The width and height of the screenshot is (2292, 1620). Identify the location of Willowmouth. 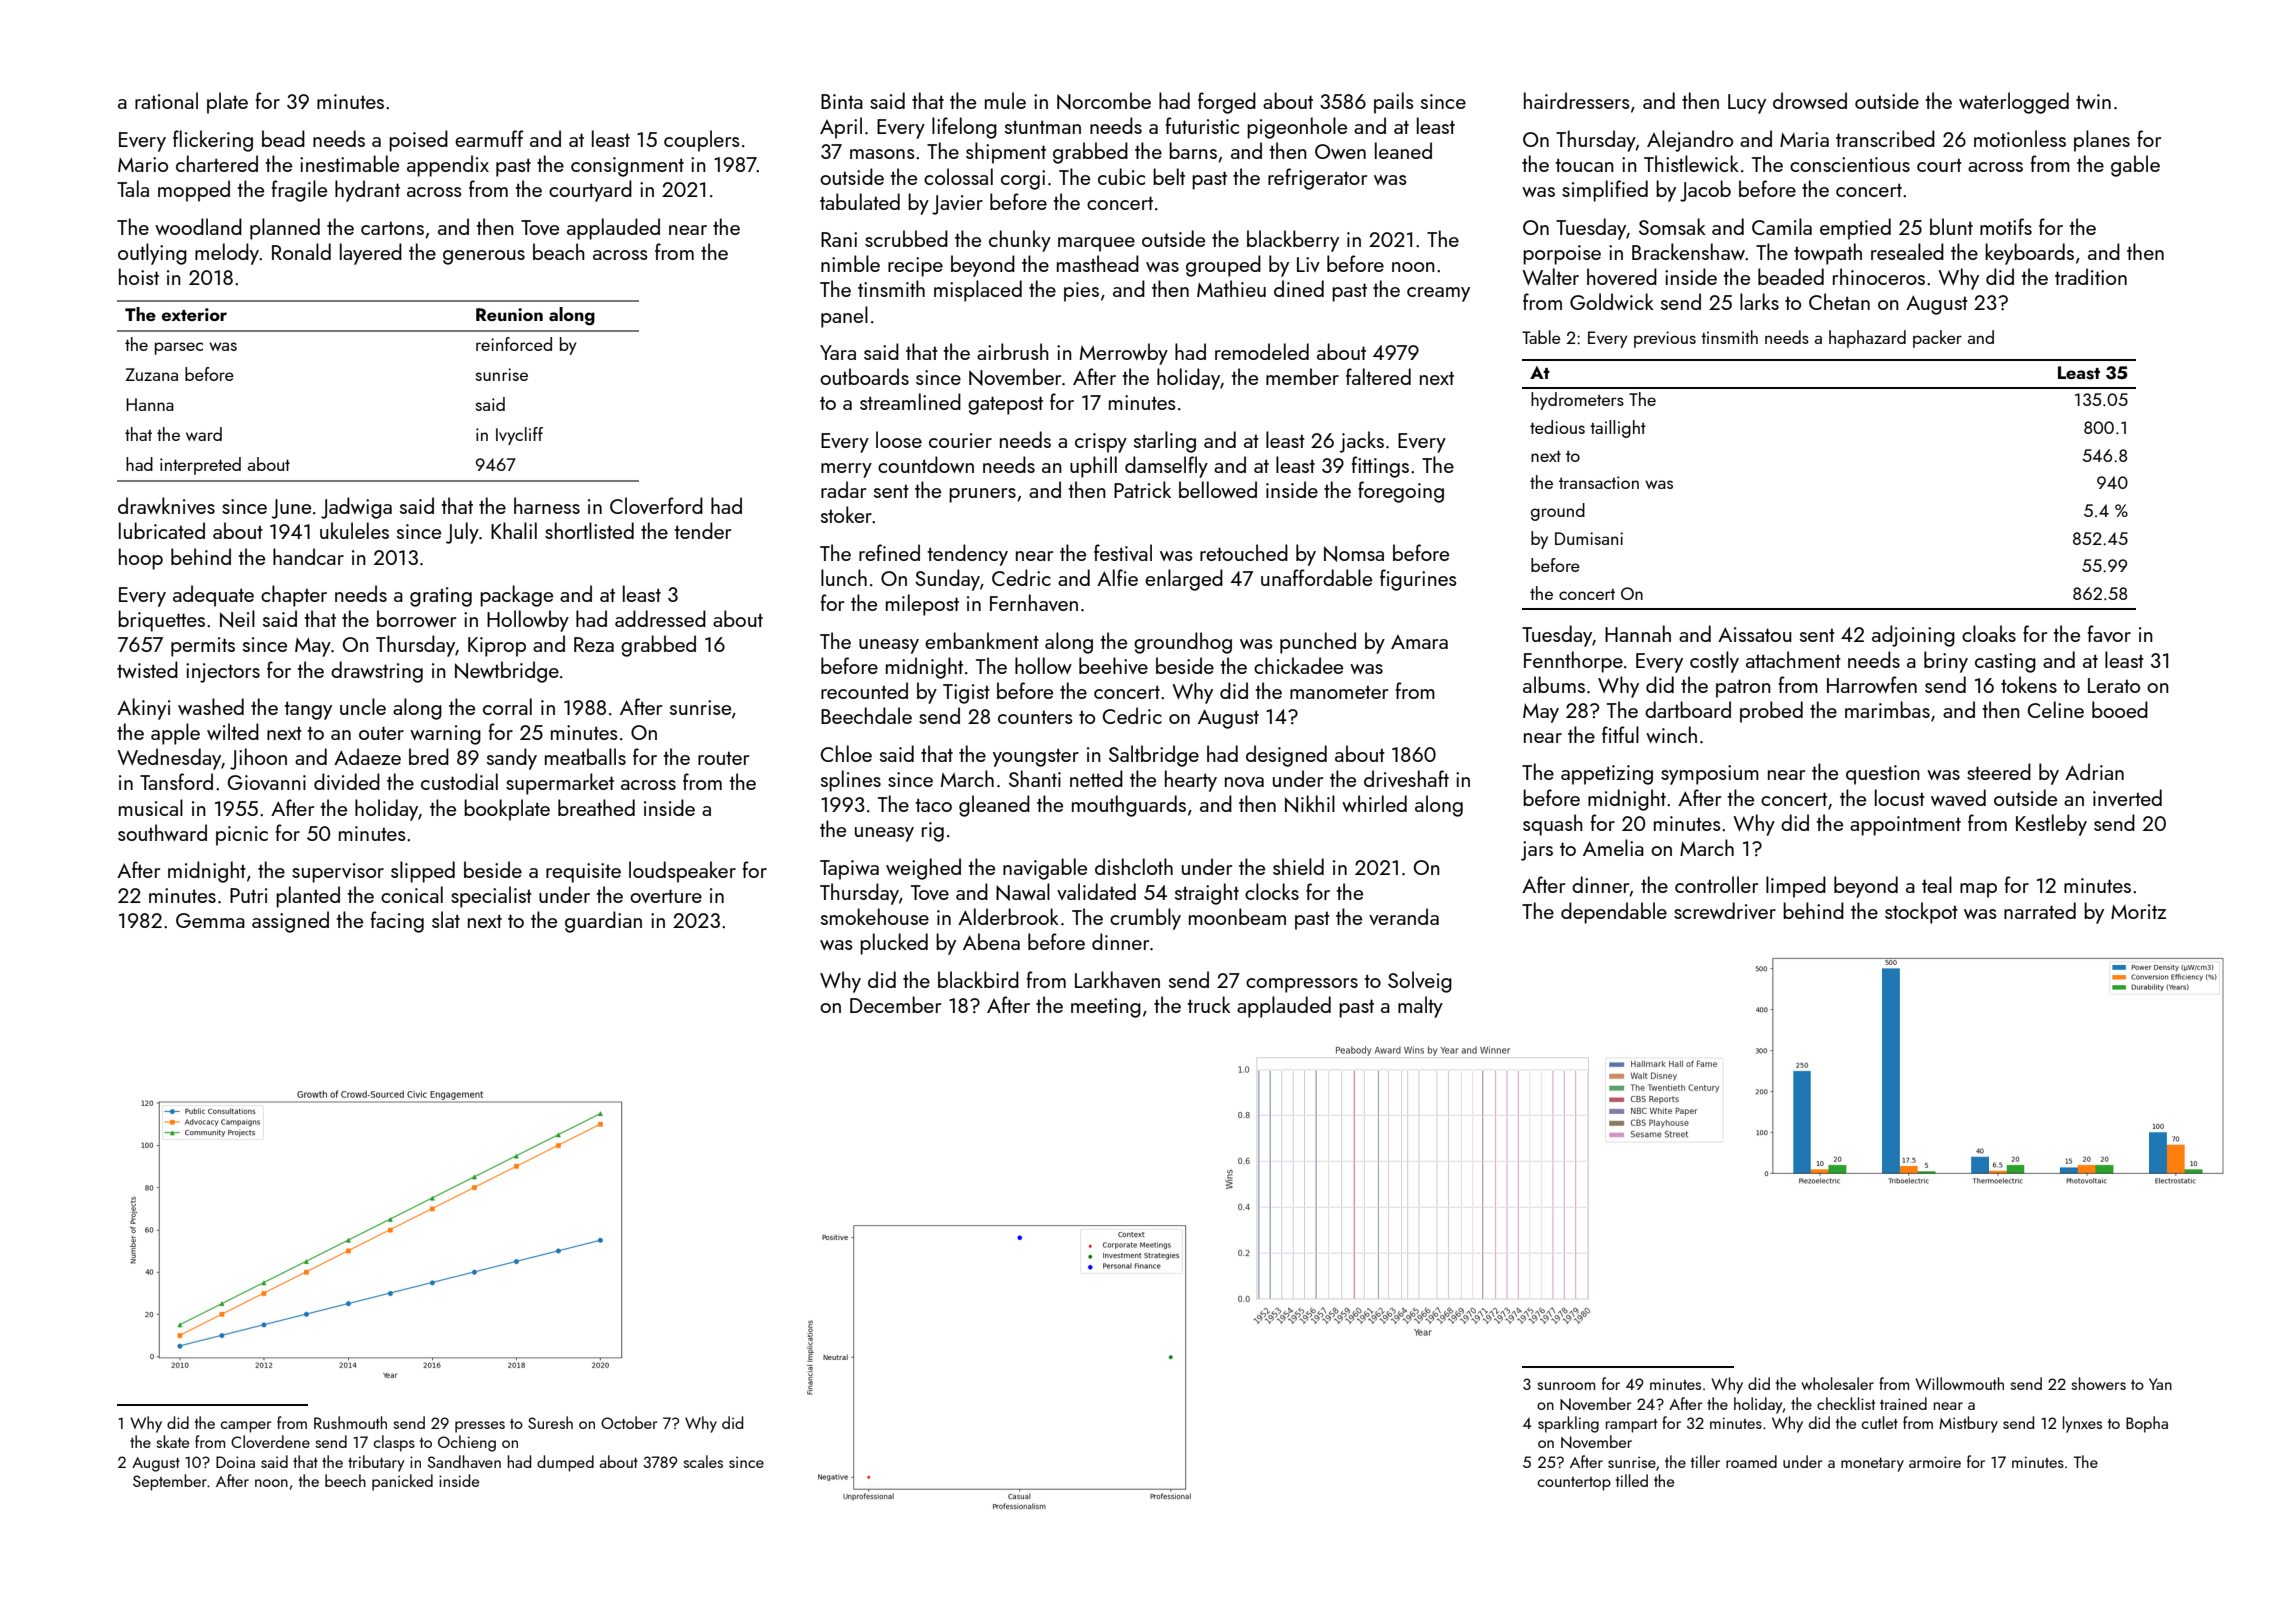
(1959, 1383).
